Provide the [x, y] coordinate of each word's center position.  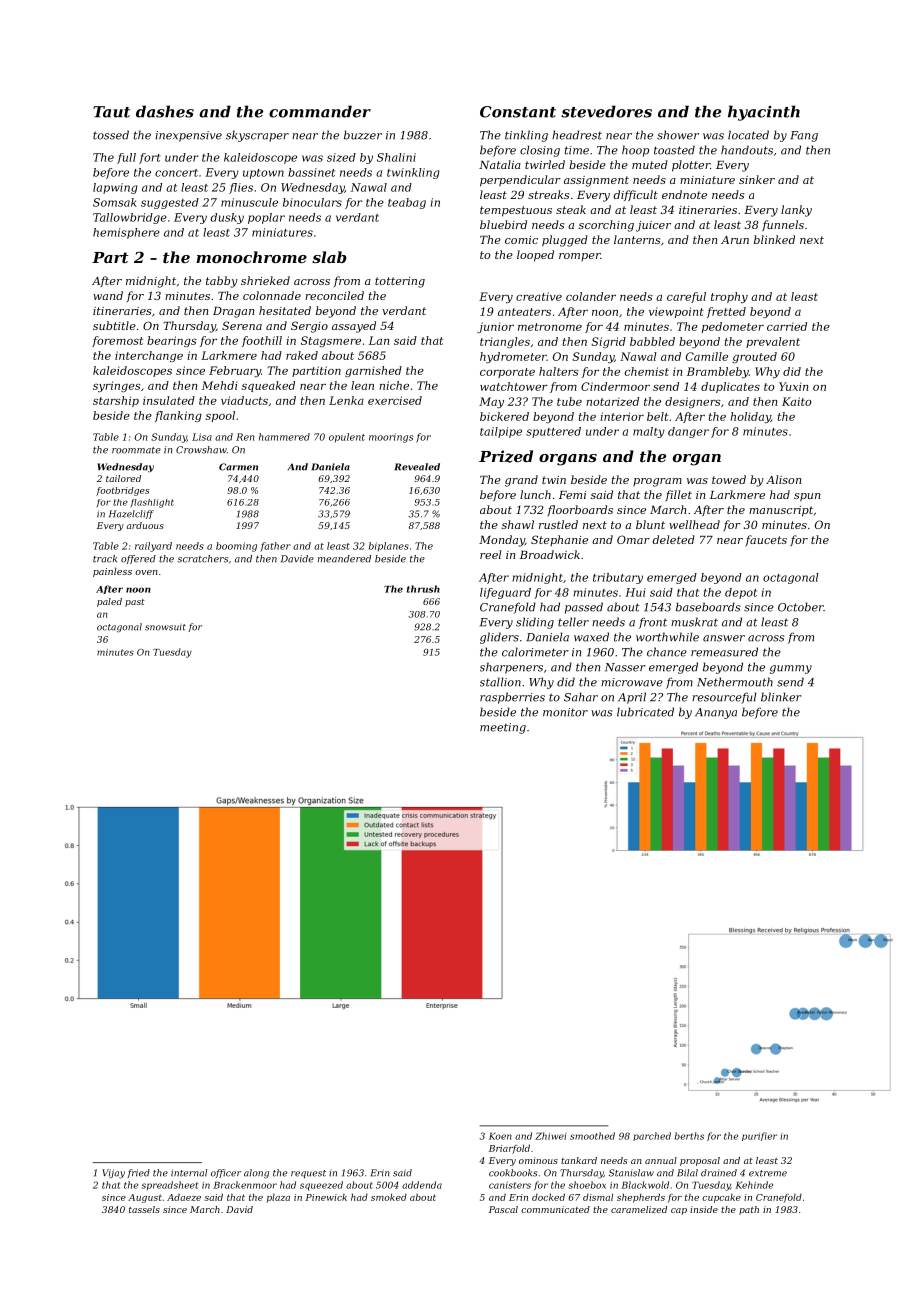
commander [320, 111]
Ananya [716, 713]
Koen [500, 1136]
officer [226, 1173]
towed [729, 479]
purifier [759, 1136]
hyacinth [764, 113]
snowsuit [165, 627]
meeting [503, 728]
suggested [170, 203]
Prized [506, 456]
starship [116, 401]
